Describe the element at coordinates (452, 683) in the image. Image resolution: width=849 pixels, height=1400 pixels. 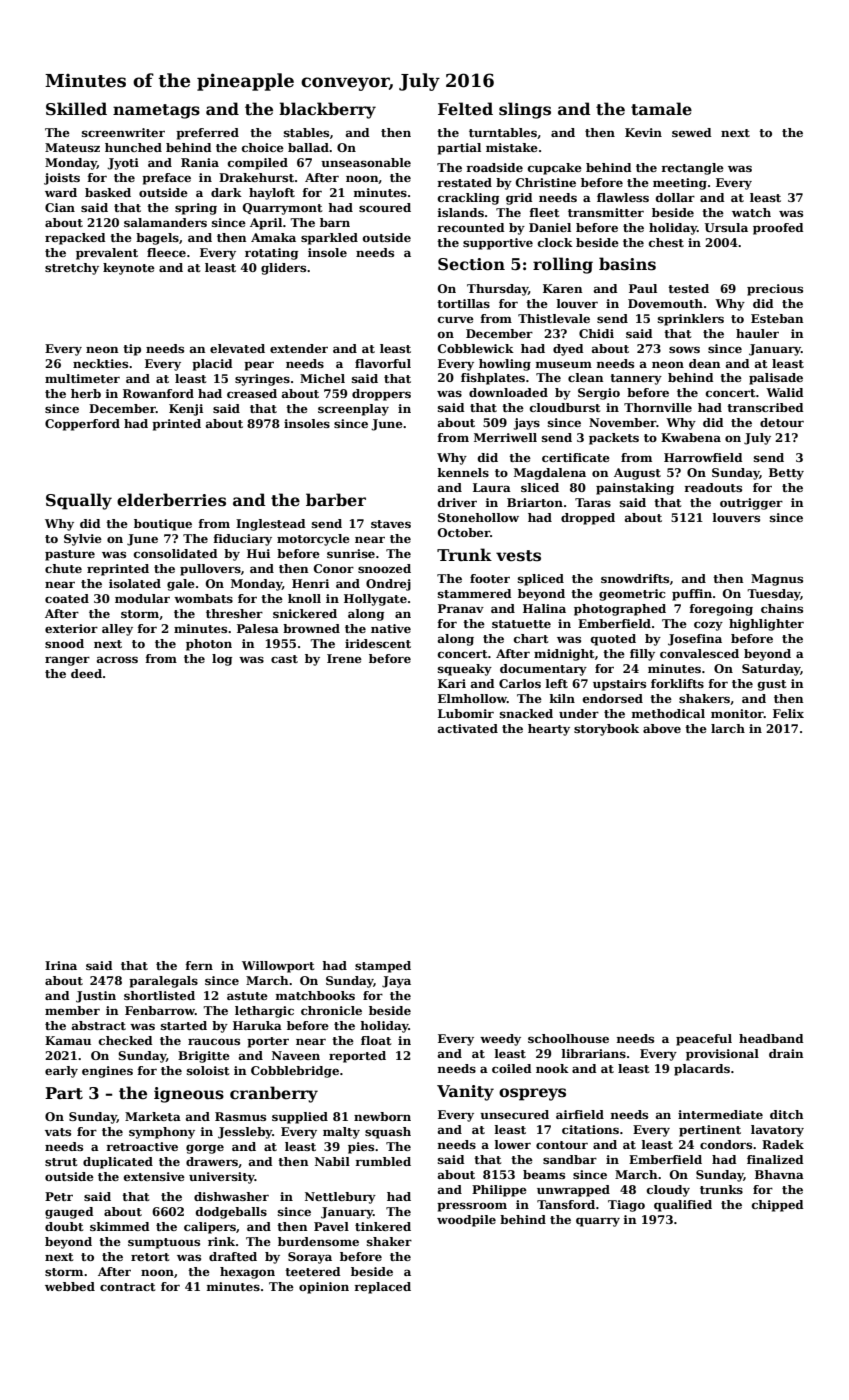
I see `Kari` at that location.
